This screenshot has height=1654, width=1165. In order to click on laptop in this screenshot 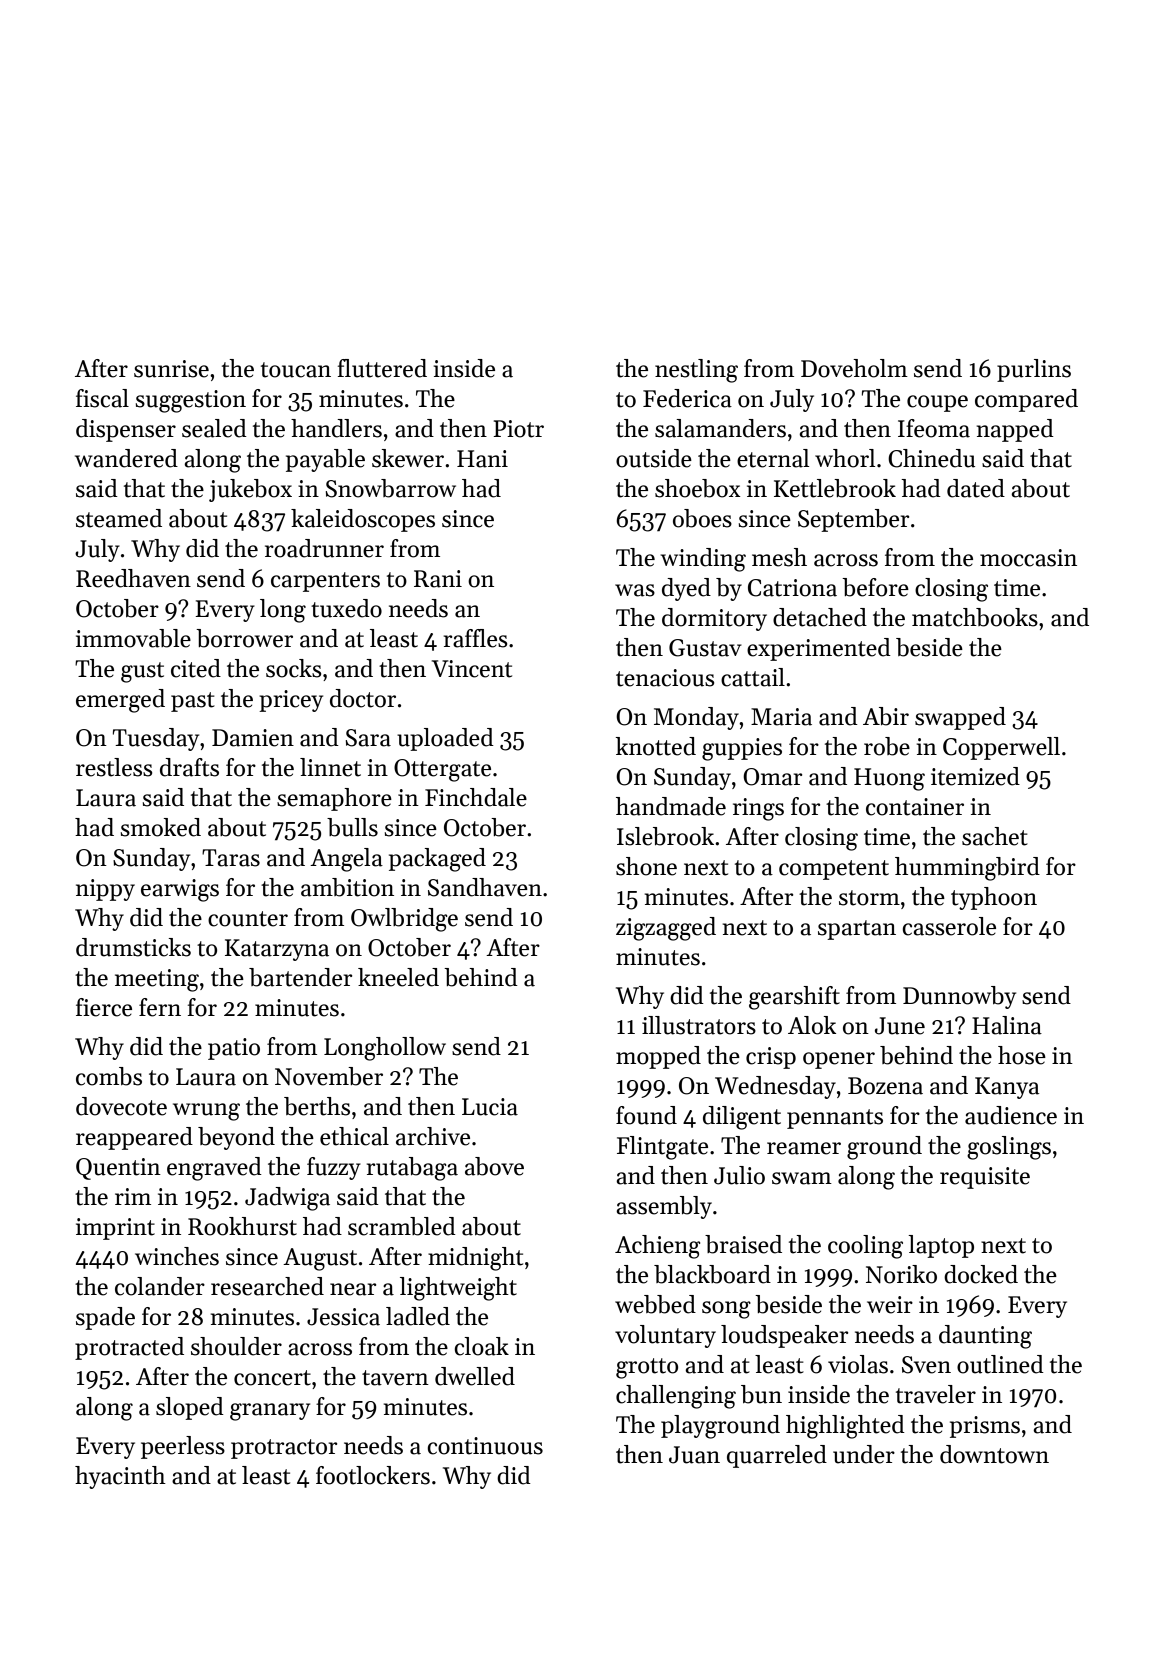, I will do `click(941, 1246)`.
